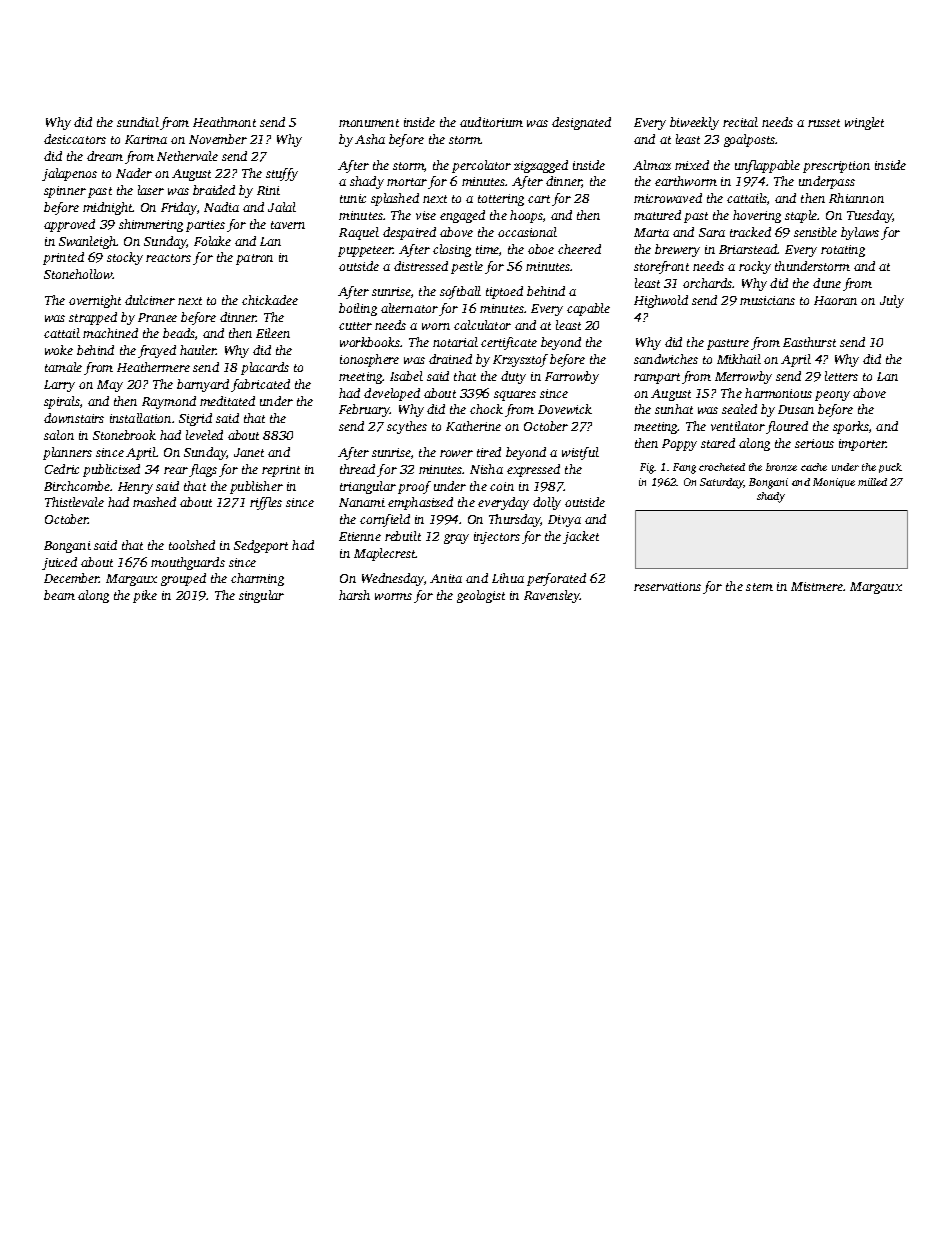 The image size is (952, 1233). Describe the element at coordinates (74, 502) in the screenshot. I see `Thistlevale` at that location.
